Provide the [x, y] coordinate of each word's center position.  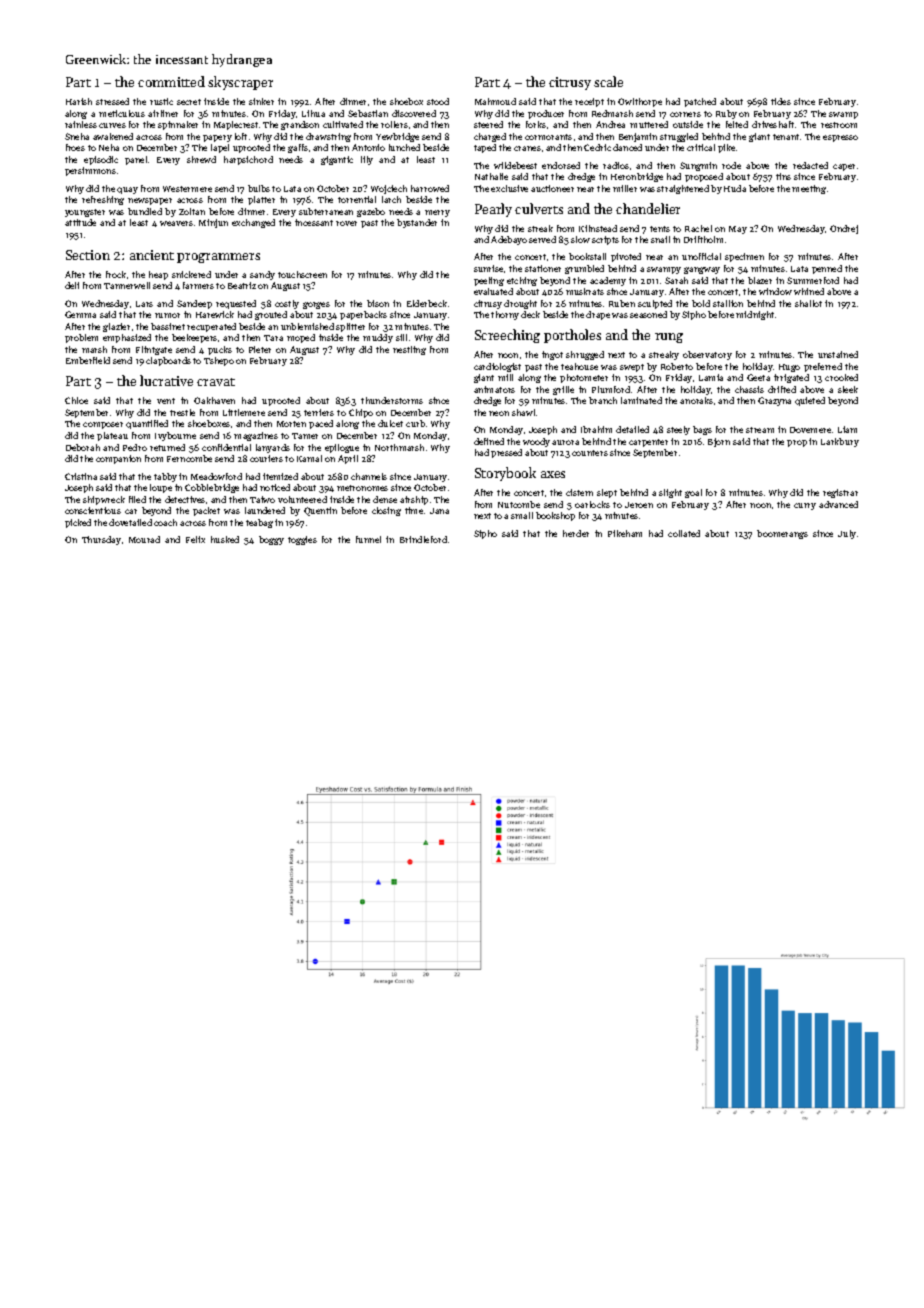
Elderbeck [427, 303]
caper [844, 167]
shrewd [201, 159]
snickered [191, 274]
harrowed [430, 188]
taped [485, 148]
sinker [261, 101]
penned [827, 269]
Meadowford [216, 476]
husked [225, 539]
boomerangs [782, 534]
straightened [683, 189]
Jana [439, 511]
